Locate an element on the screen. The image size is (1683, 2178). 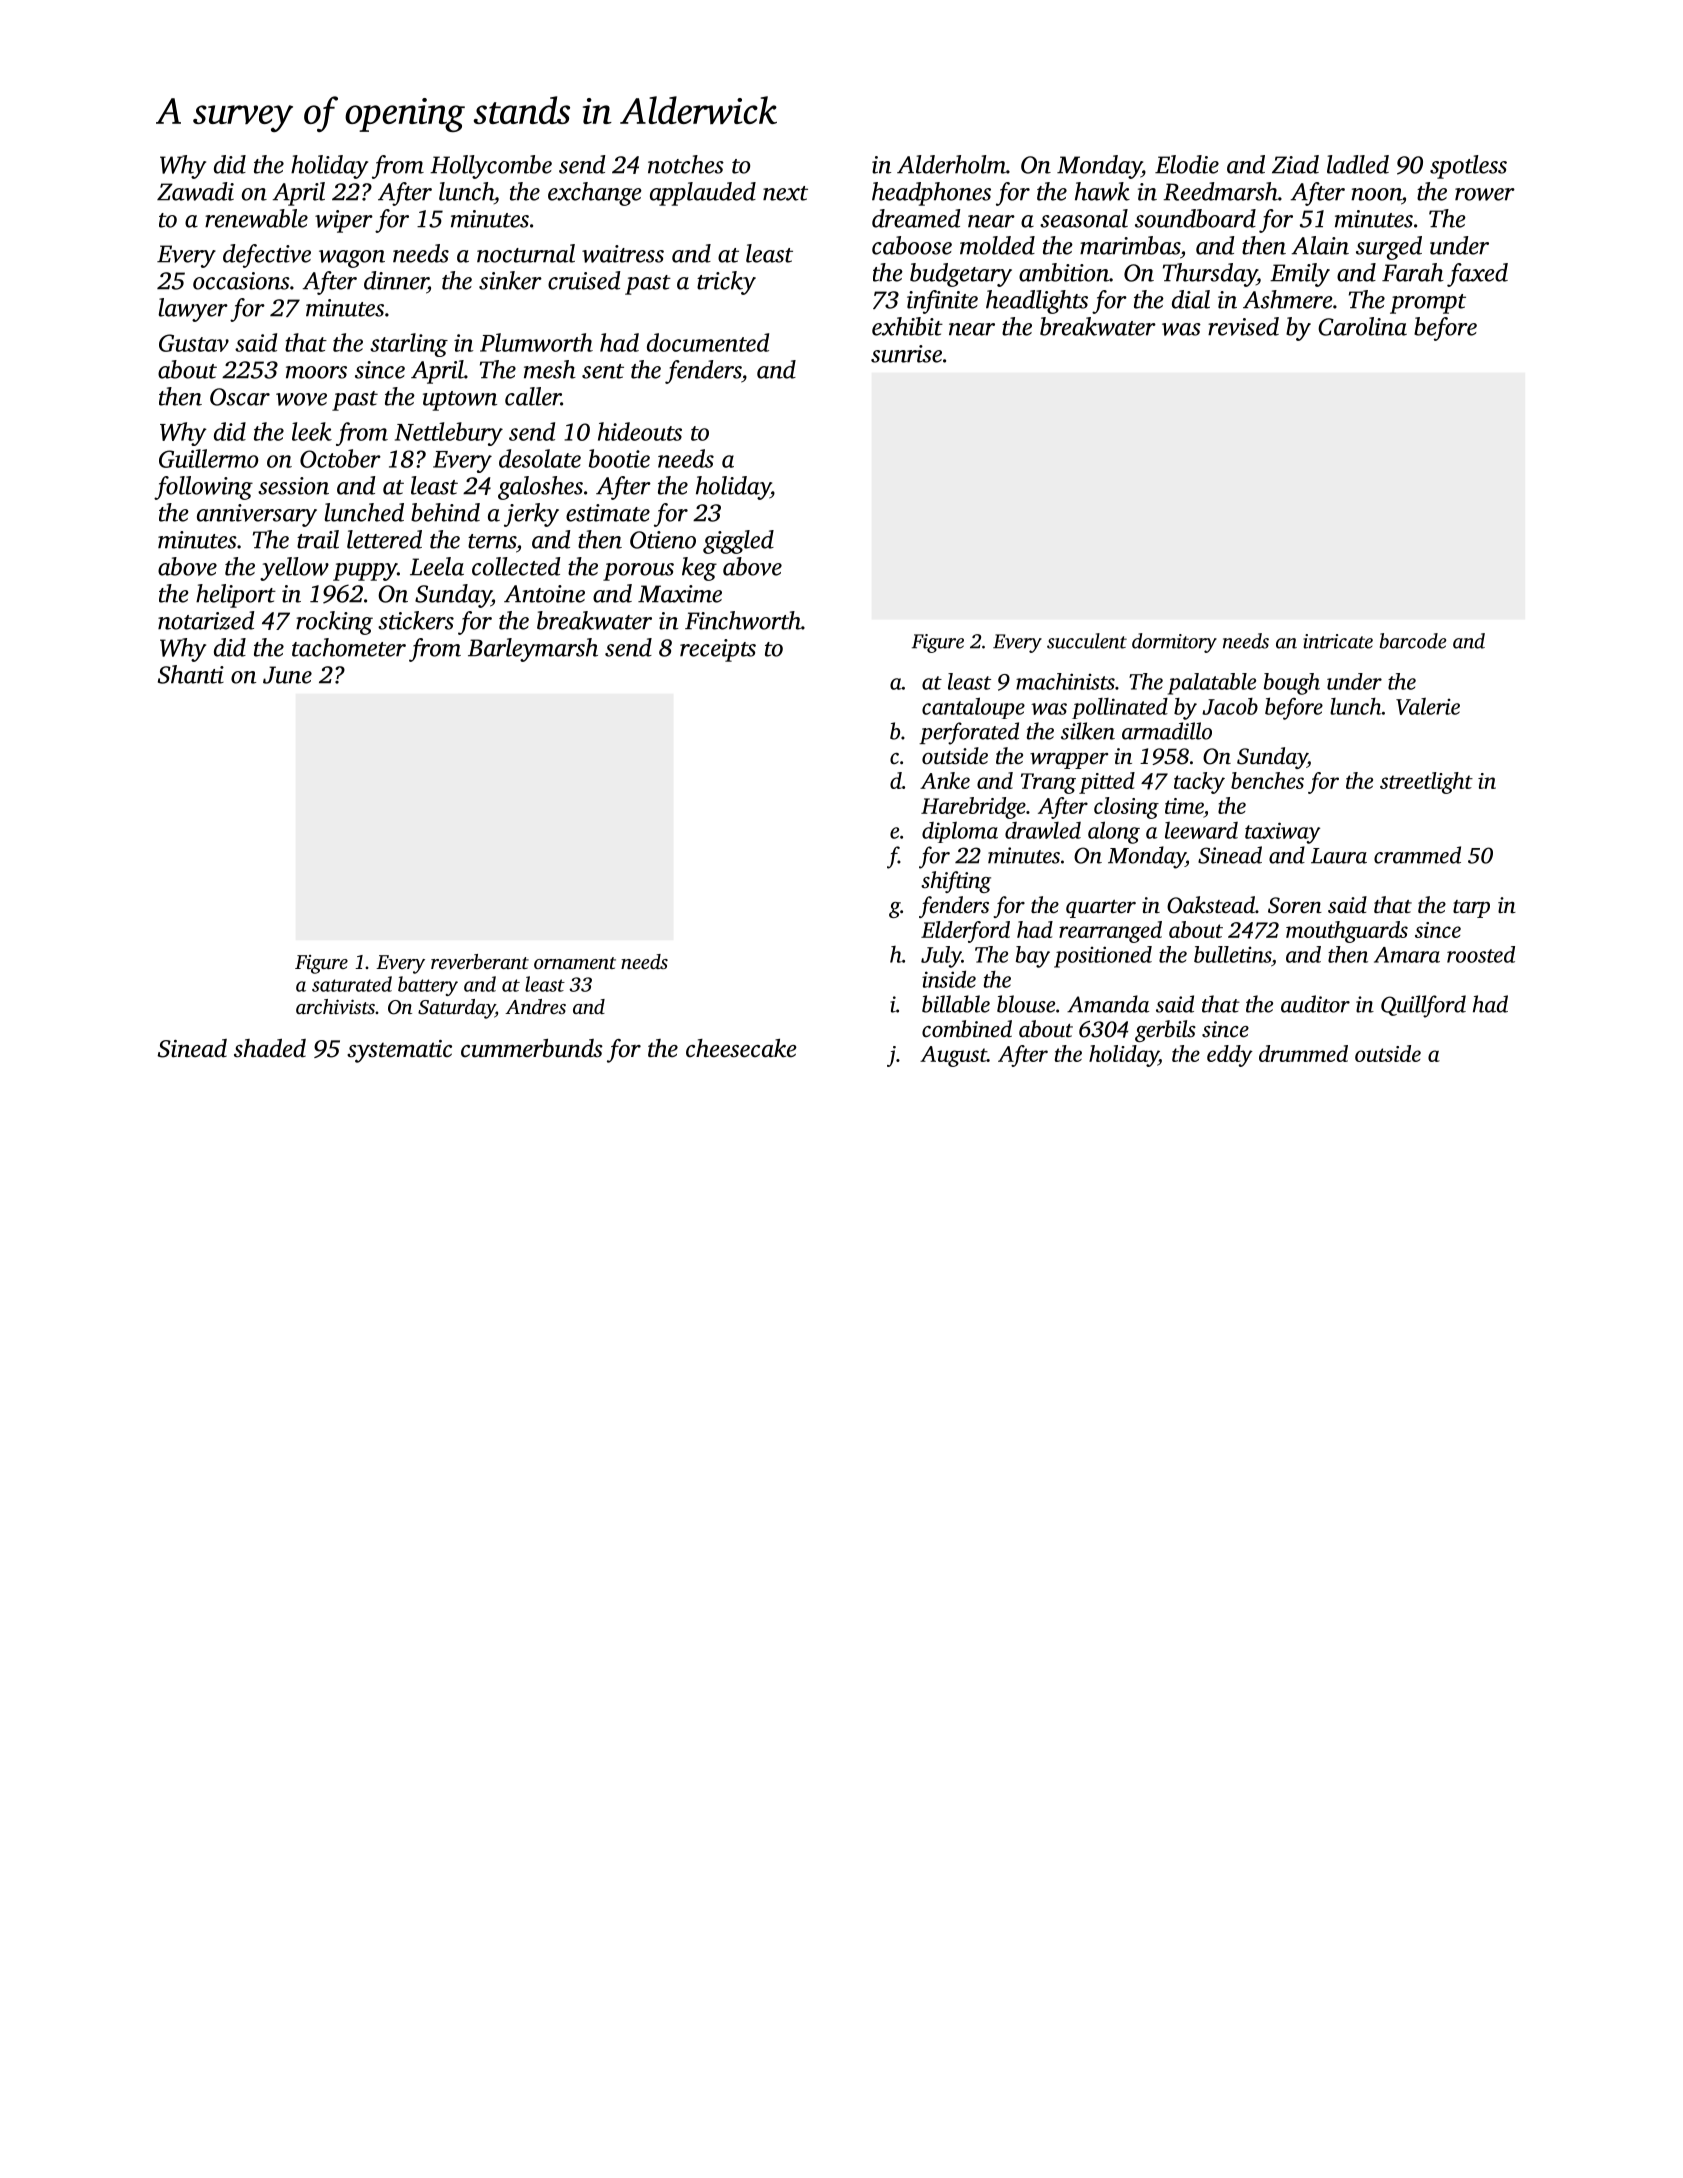
Hollycombe is located at coordinates (491, 167).
